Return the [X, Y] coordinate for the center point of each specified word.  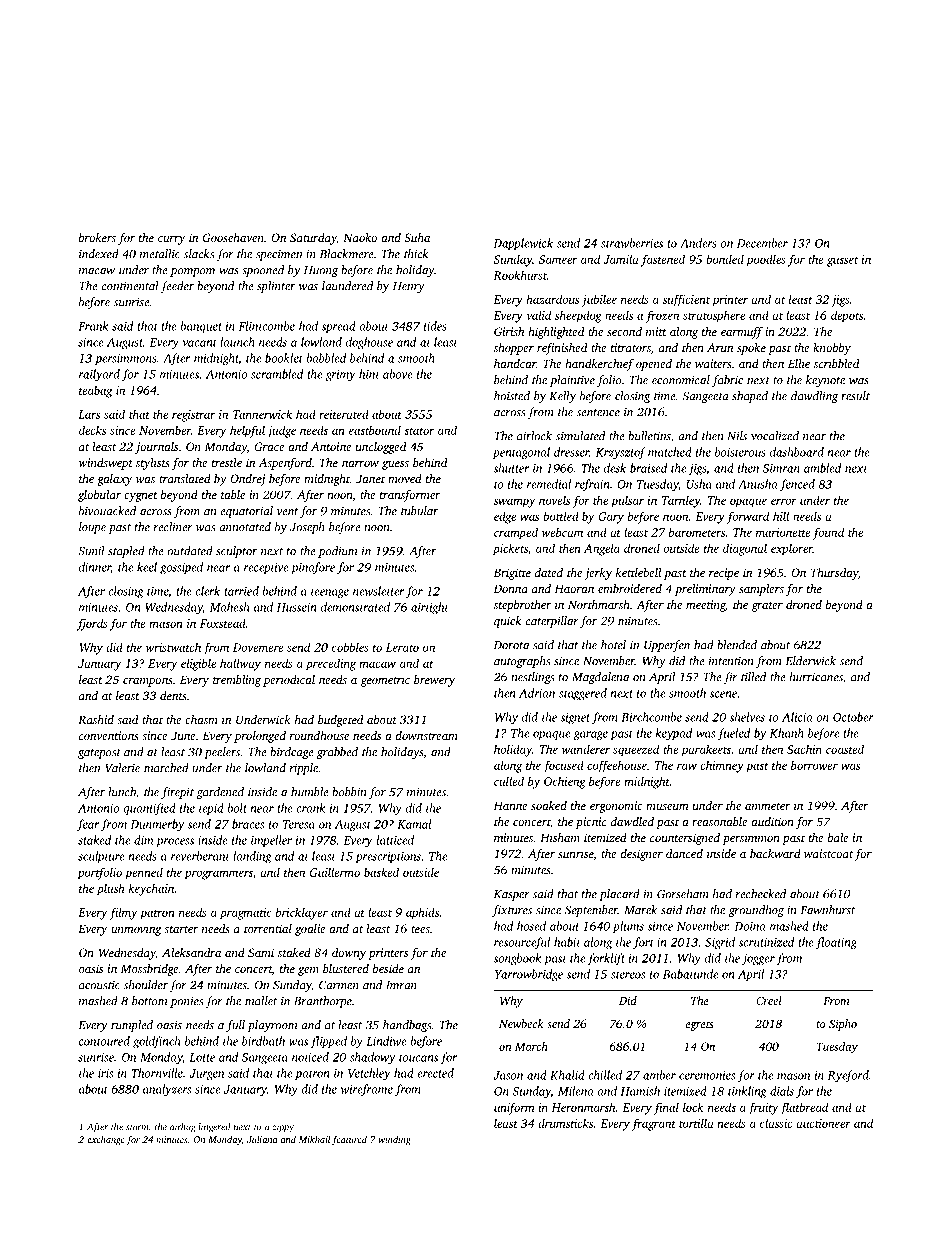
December [762, 243]
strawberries [632, 243]
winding [394, 1140]
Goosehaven [233, 237]
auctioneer [823, 1123]
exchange [106, 1140]
